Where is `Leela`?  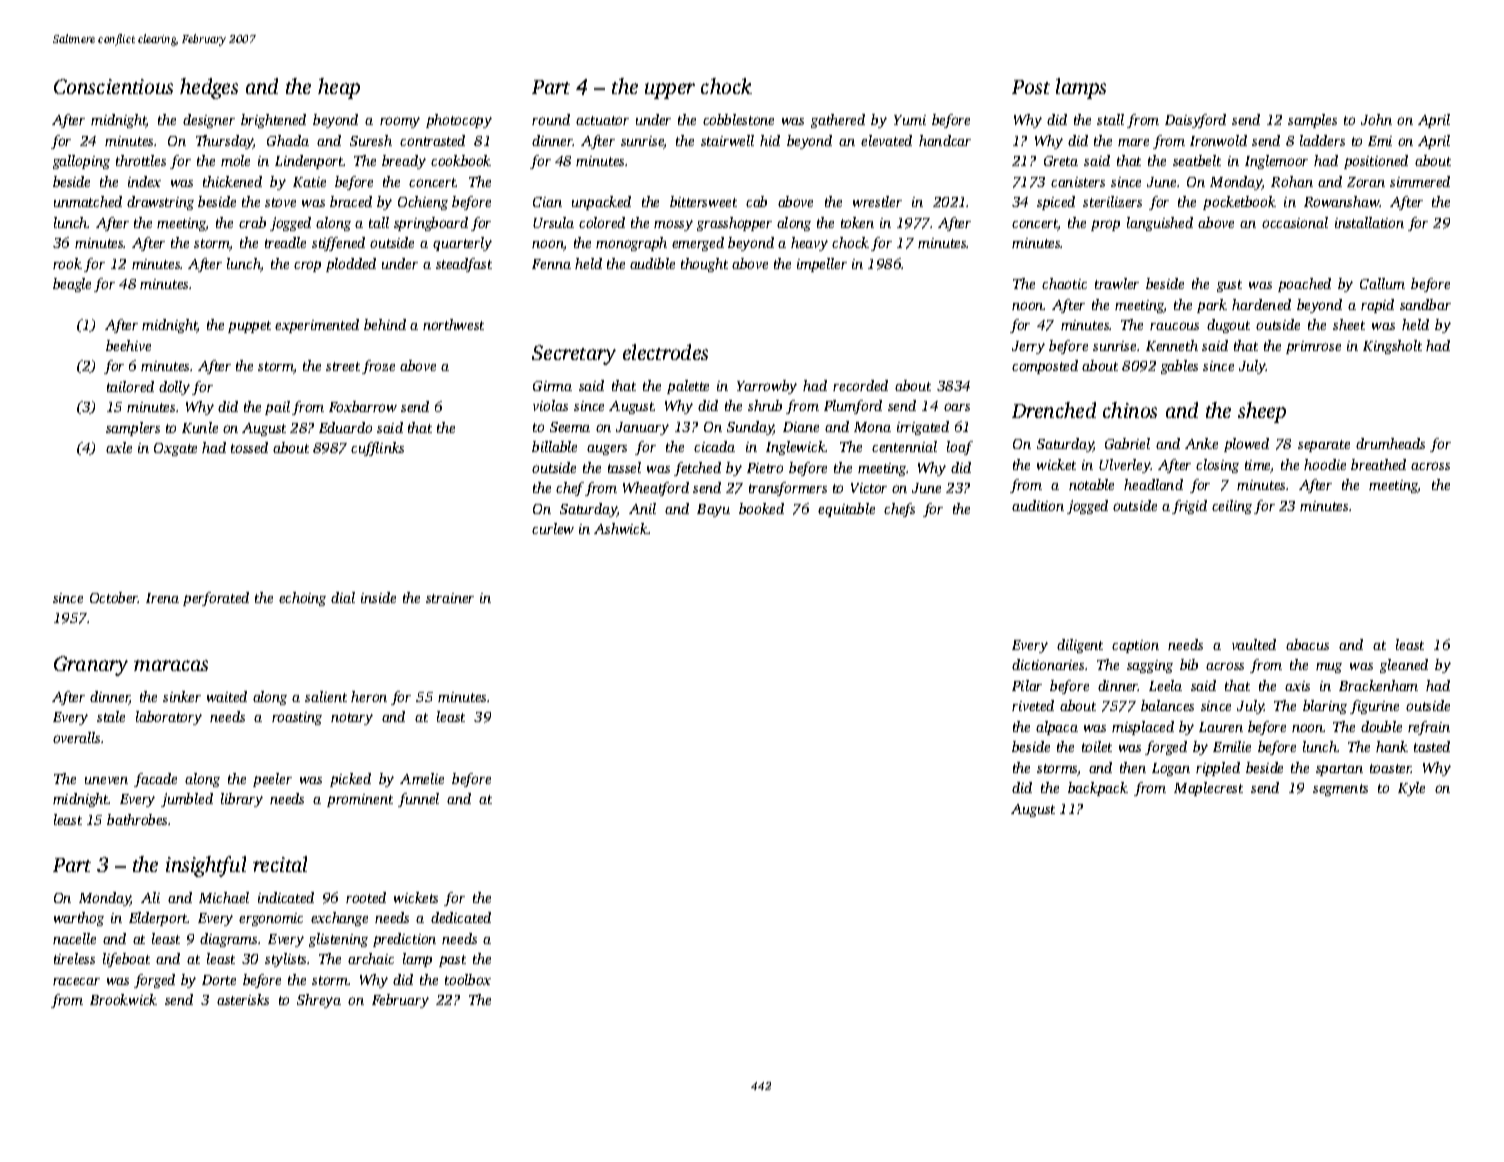
Leela is located at coordinates (1165, 685).
